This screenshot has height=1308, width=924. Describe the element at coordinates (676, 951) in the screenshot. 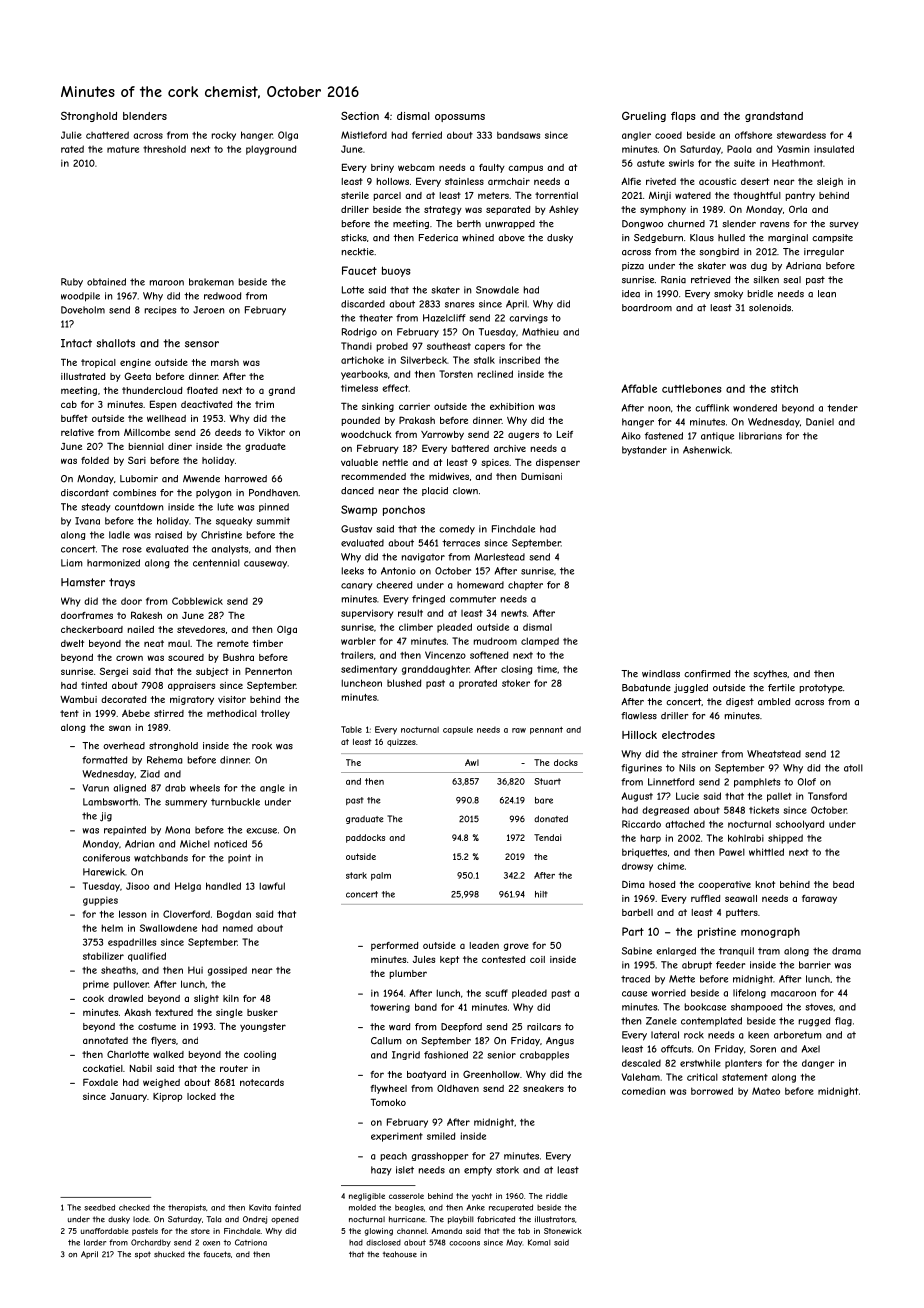

I see `enlarged` at that location.
